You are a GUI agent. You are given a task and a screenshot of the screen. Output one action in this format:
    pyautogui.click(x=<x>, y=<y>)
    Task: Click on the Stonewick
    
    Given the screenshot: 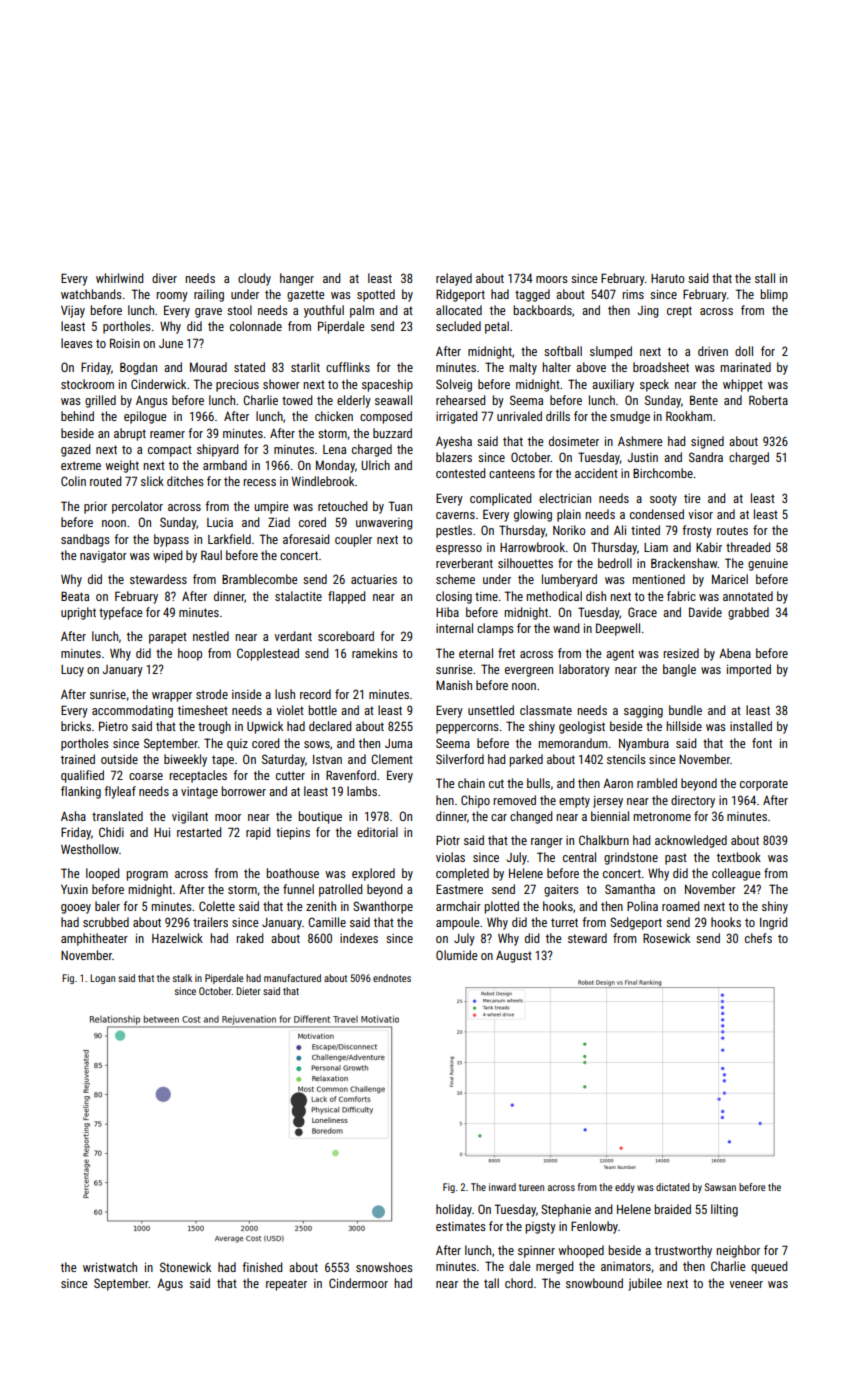 What is the action you would take?
    pyautogui.click(x=185, y=1267)
